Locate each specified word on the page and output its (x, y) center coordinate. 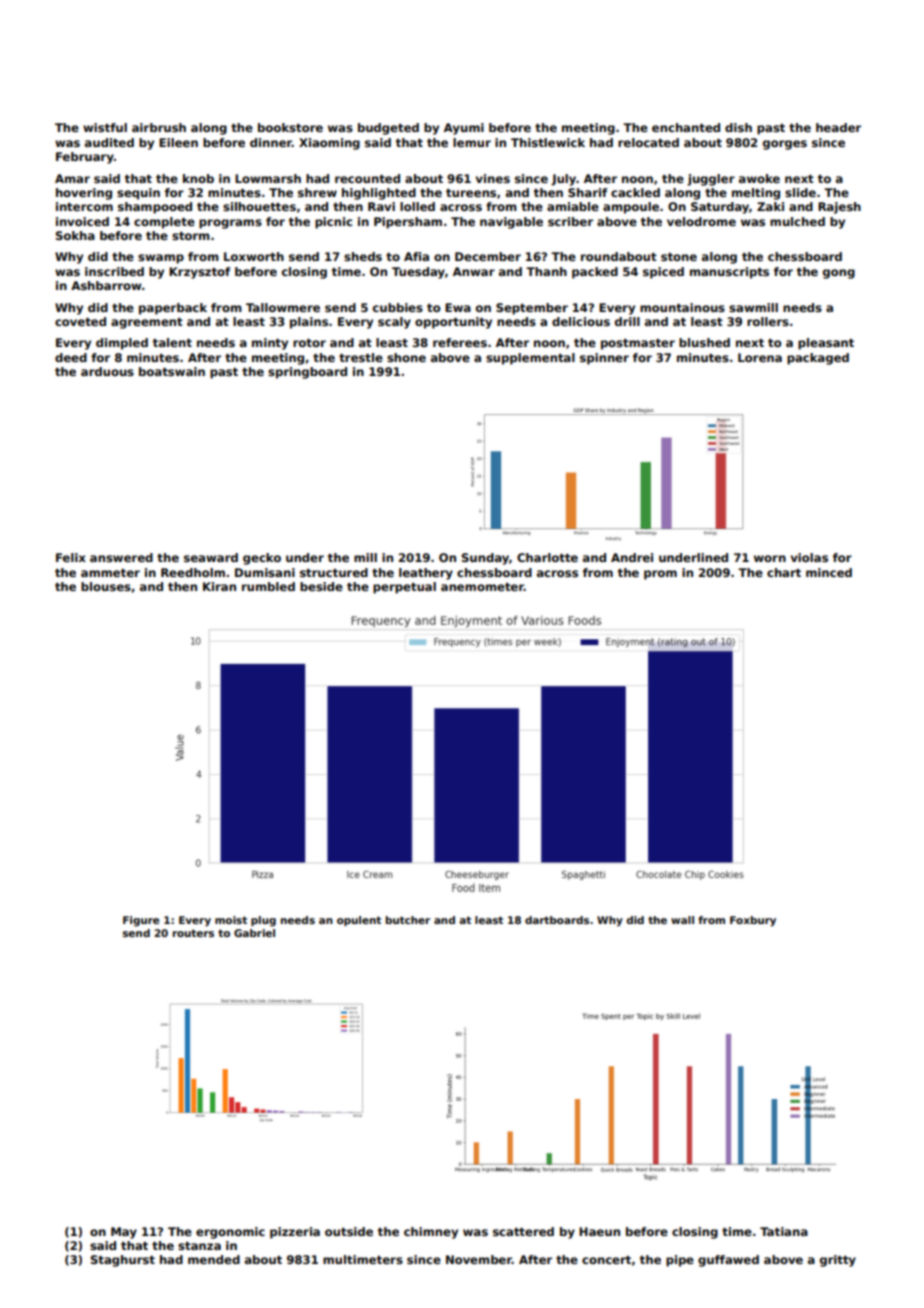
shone (406, 357)
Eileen (178, 142)
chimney (431, 1233)
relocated (648, 142)
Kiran (219, 586)
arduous (107, 371)
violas (809, 557)
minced (829, 572)
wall (682, 920)
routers (193, 933)
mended (214, 1259)
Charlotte (547, 557)
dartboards (557, 920)
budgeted (388, 129)
